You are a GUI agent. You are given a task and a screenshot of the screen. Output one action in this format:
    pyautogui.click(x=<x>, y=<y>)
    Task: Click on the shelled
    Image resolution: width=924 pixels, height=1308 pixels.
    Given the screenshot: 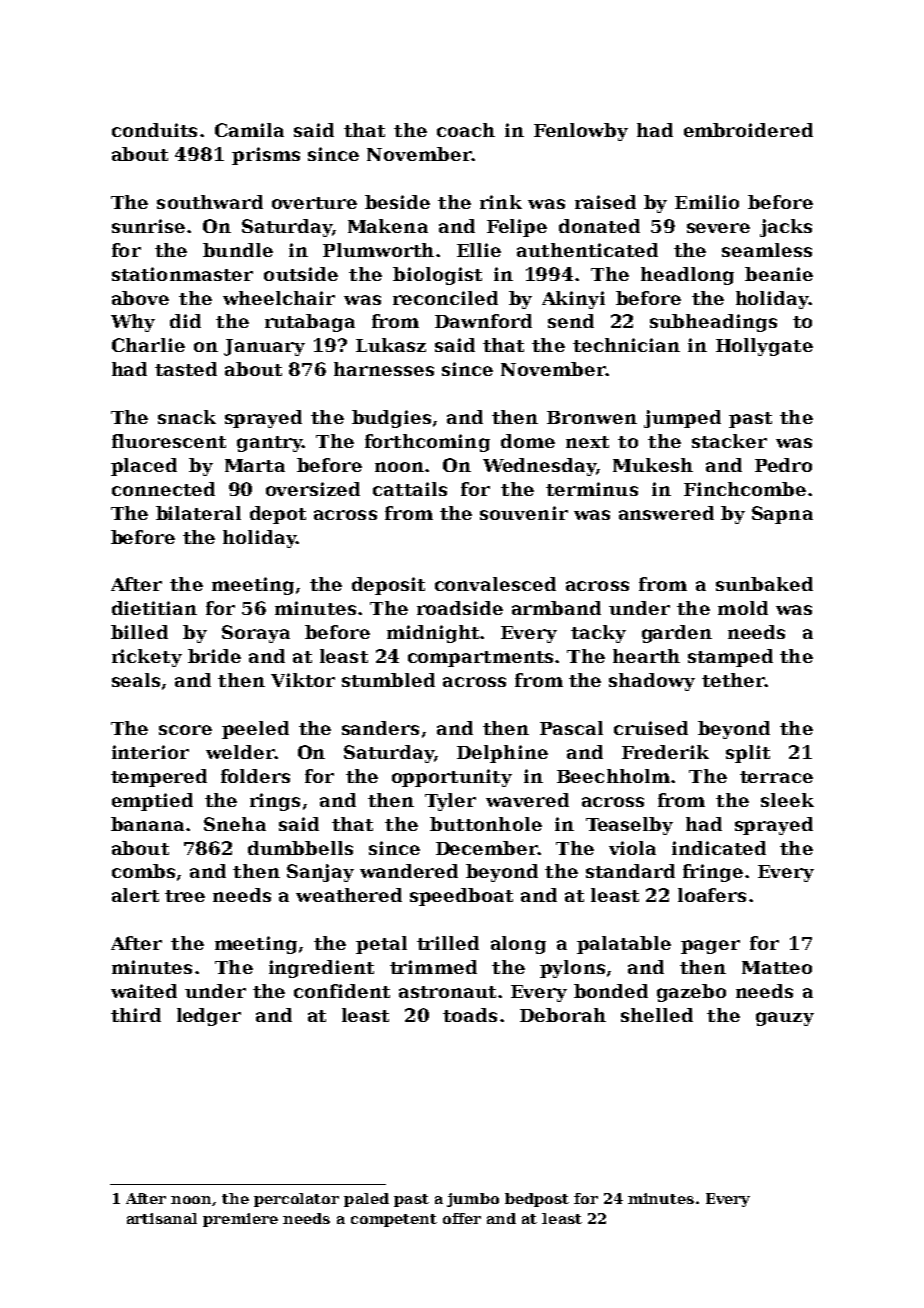 What is the action you would take?
    pyautogui.click(x=657, y=1015)
